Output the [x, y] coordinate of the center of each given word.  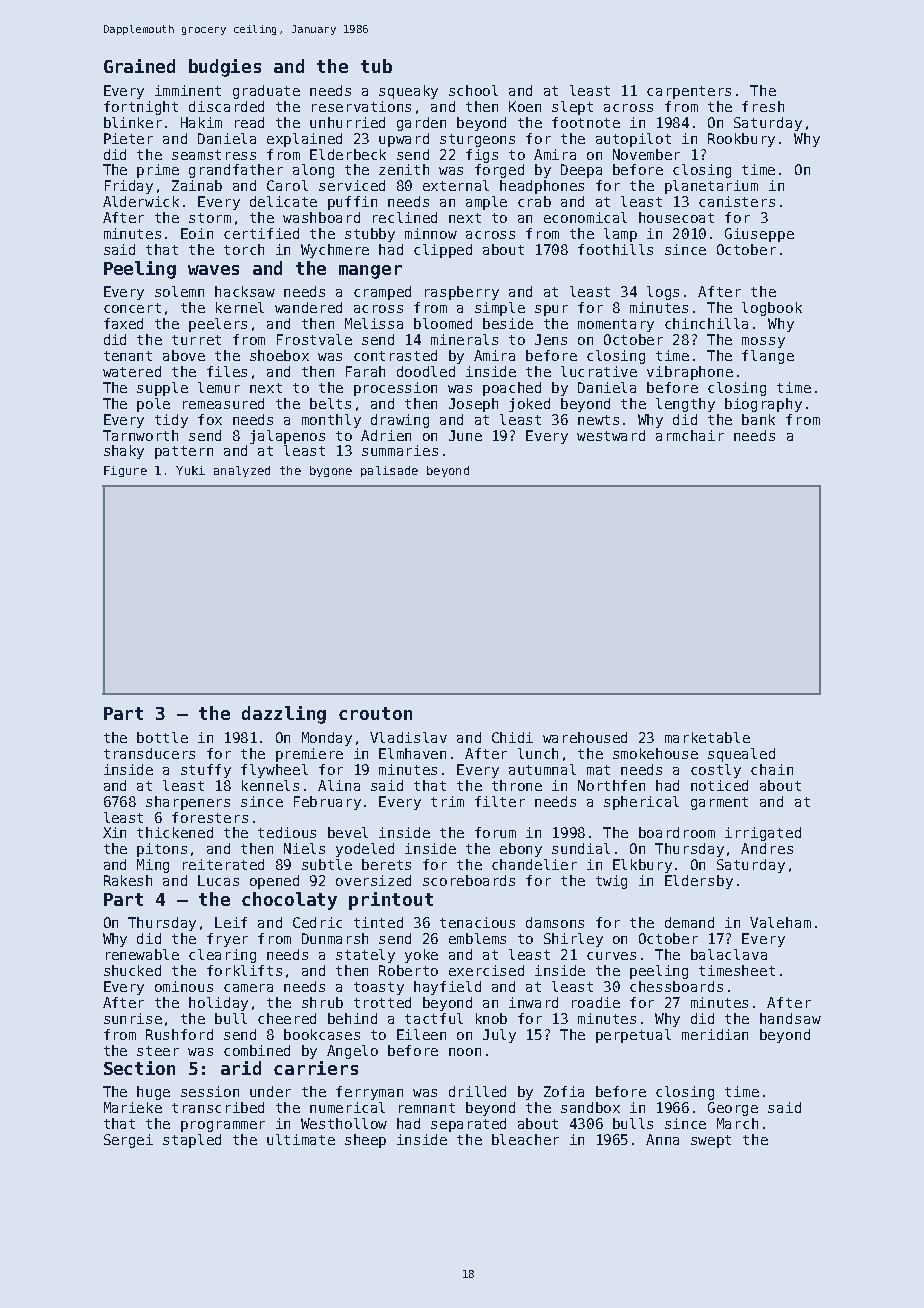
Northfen [611, 785]
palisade [389, 471]
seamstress [214, 155]
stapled [192, 1141]
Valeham [780, 922]
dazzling [284, 715]
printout [391, 901]
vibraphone [690, 373]
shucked [132, 970]
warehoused [585, 737]
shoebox [279, 355]
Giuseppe [759, 235]
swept [711, 1141]
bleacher [525, 1139]
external [456, 185]
